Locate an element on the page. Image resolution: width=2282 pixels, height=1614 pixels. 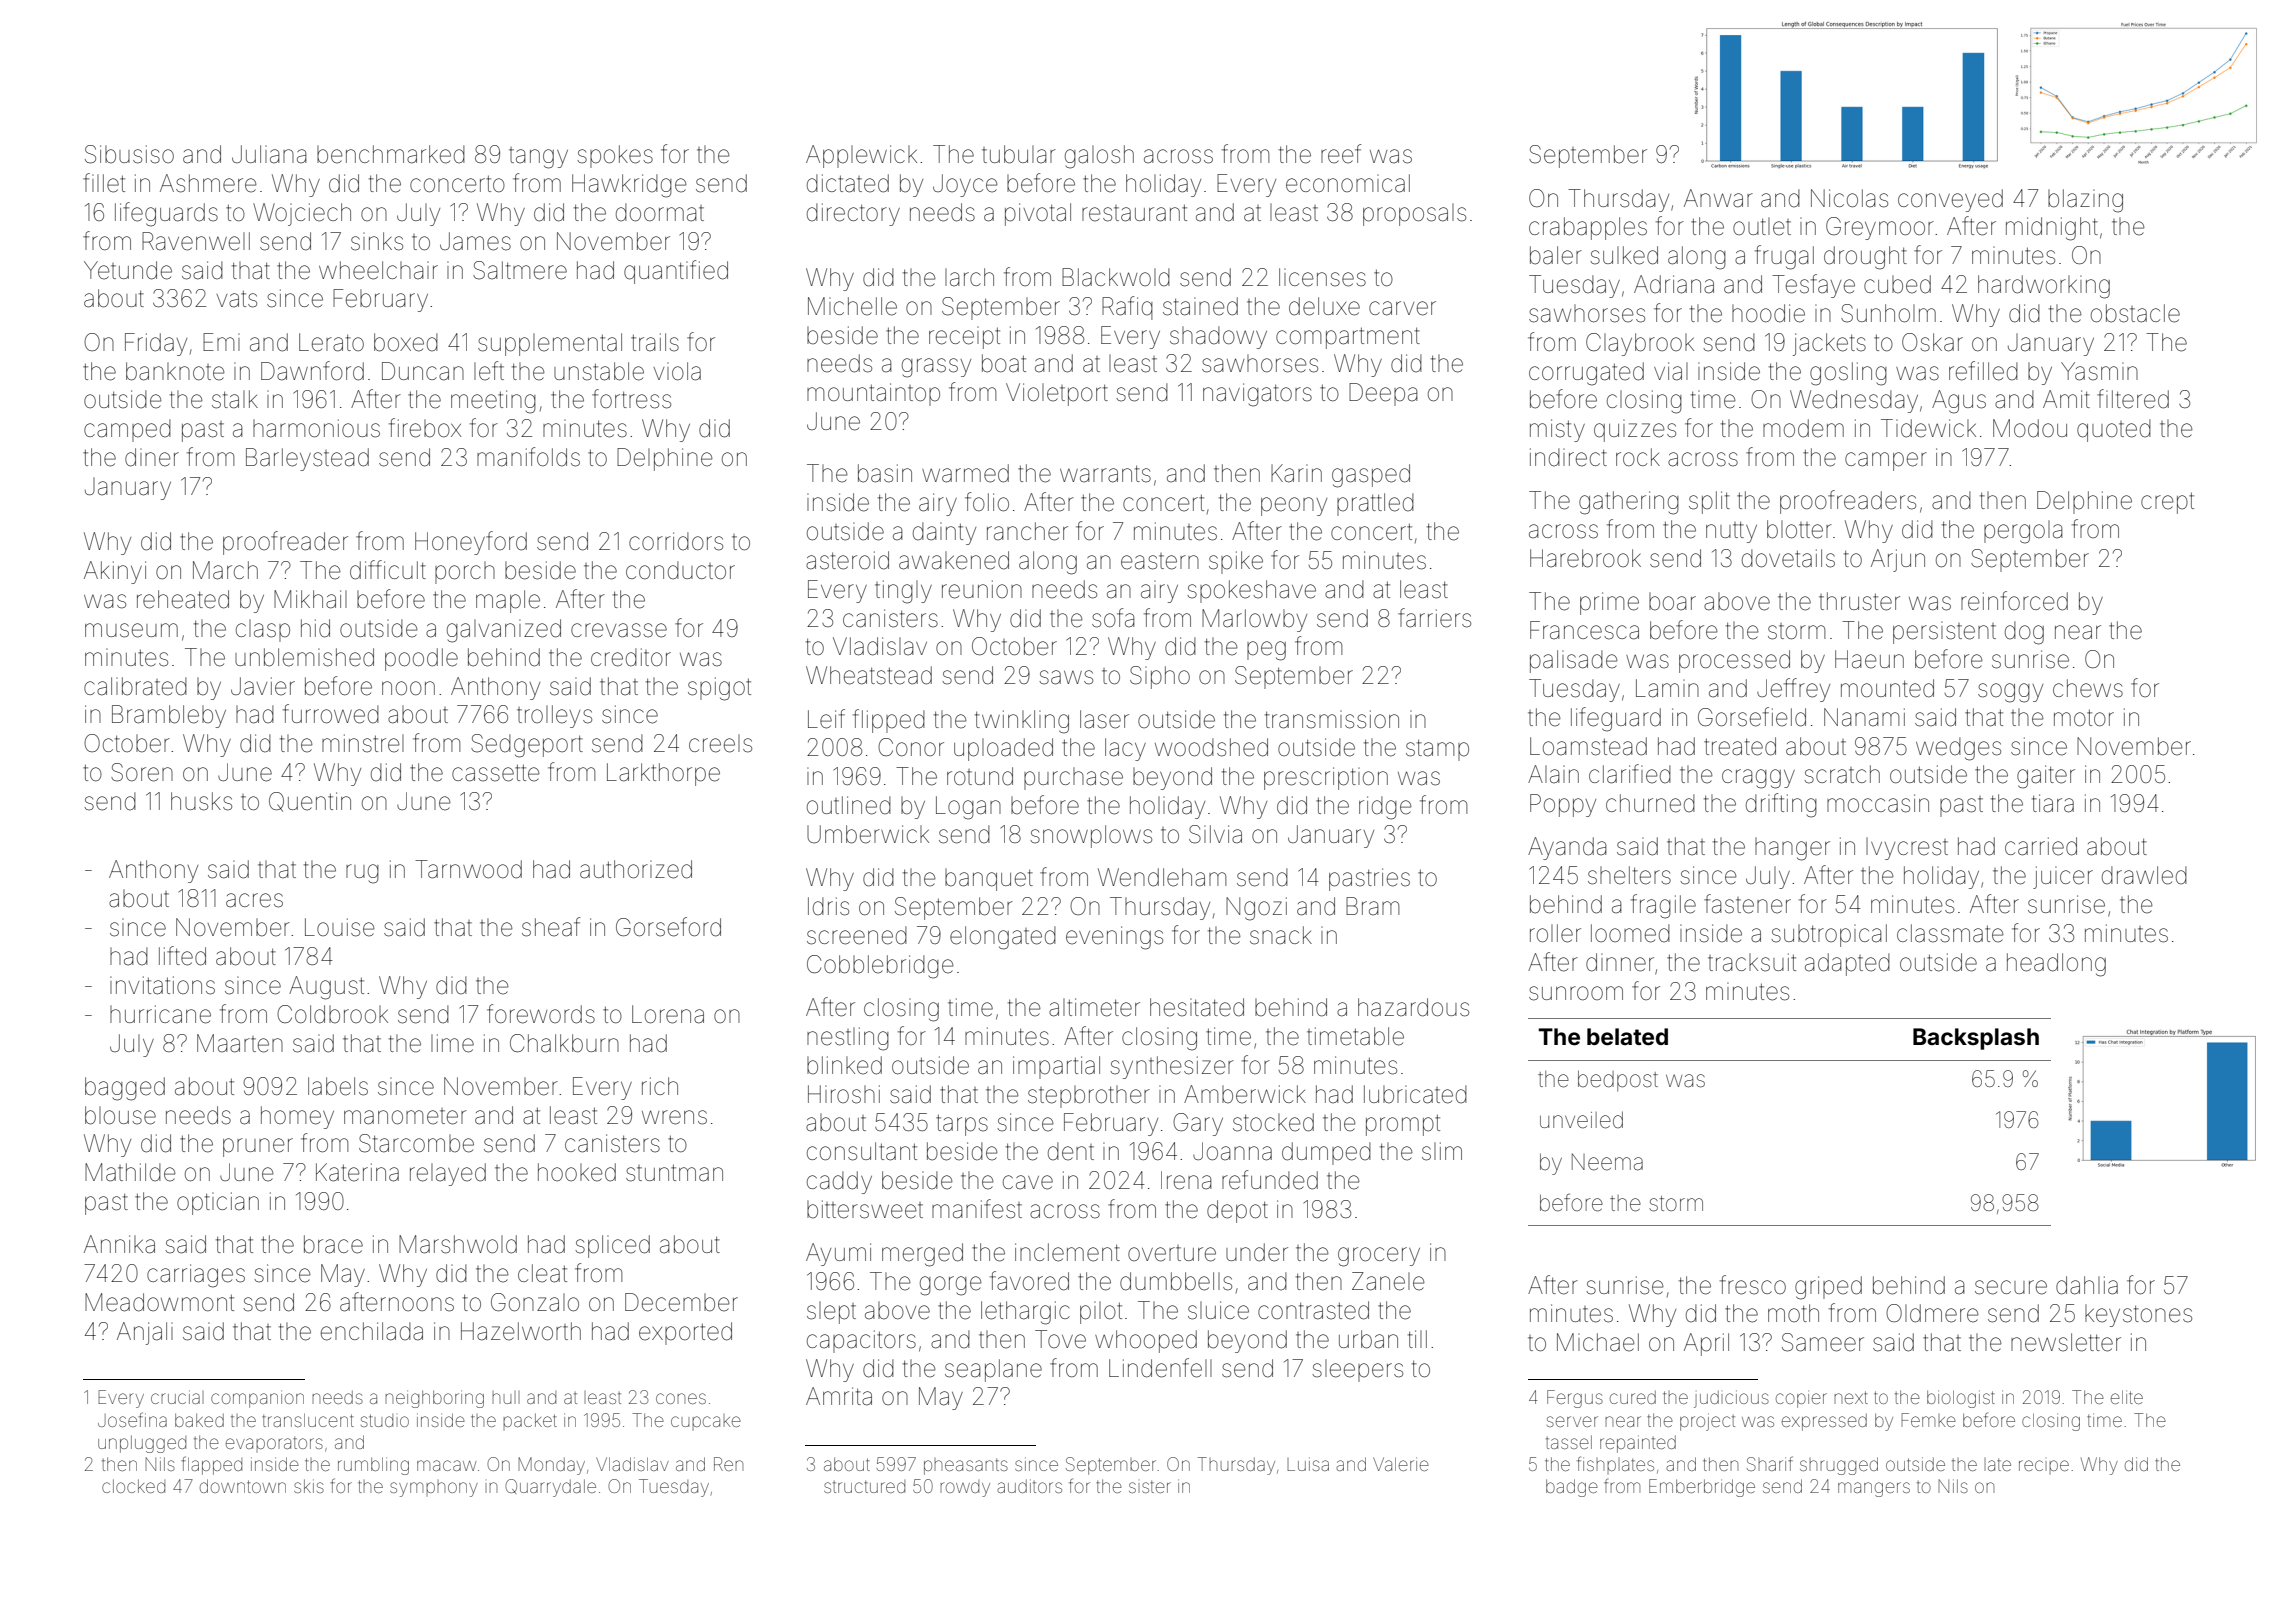
benchmarked is located at coordinates (391, 154).
